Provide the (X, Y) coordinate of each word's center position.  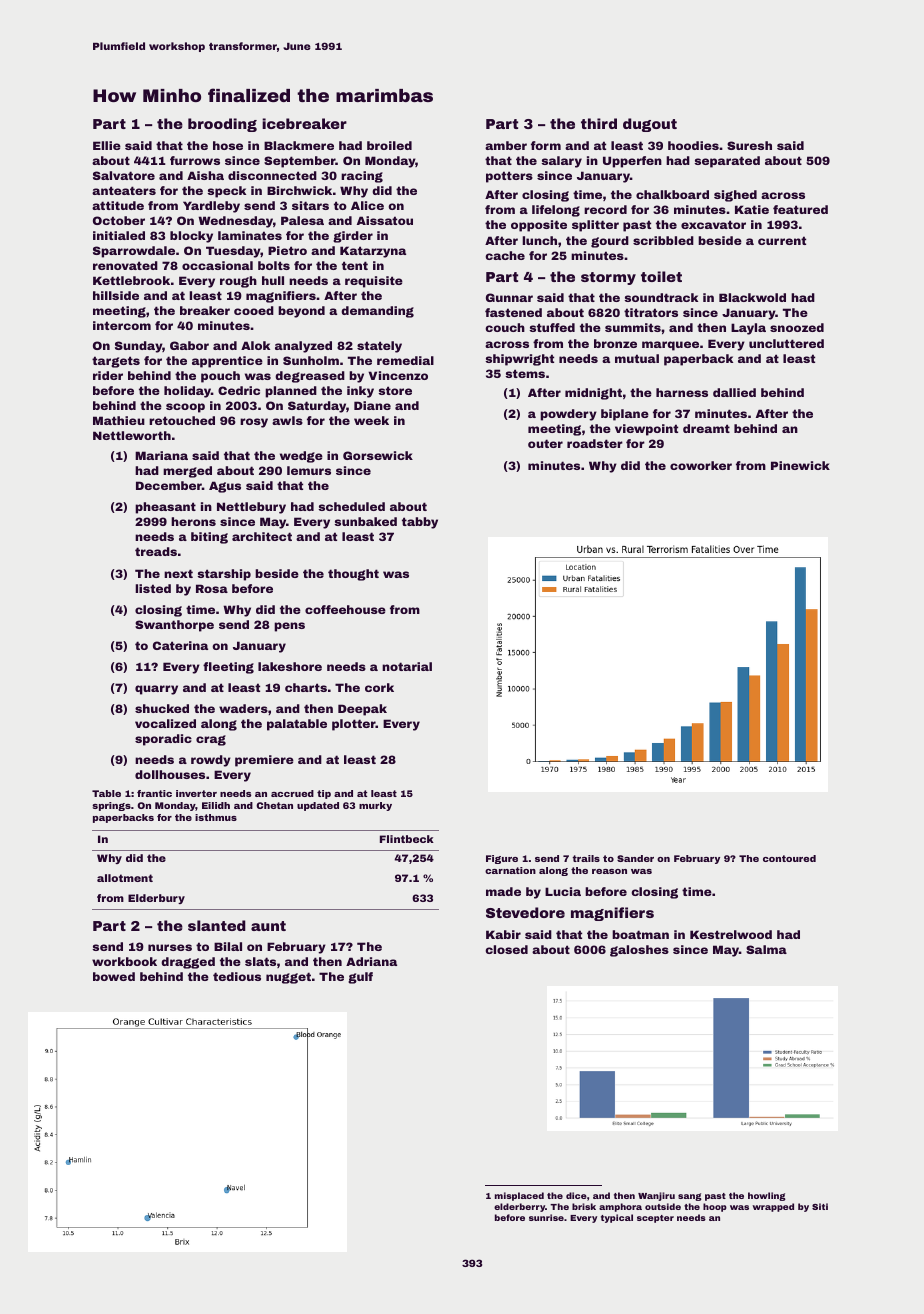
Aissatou (385, 220)
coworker (701, 465)
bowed (114, 976)
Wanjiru (656, 1196)
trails (586, 858)
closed (506, 949)
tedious (237, 976)
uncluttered (786, 343)
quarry (156, 690)
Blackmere (299, 145)
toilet (661, 276)
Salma (766, 949)
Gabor (189, 345)
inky (360, 392)
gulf (360, 978)
